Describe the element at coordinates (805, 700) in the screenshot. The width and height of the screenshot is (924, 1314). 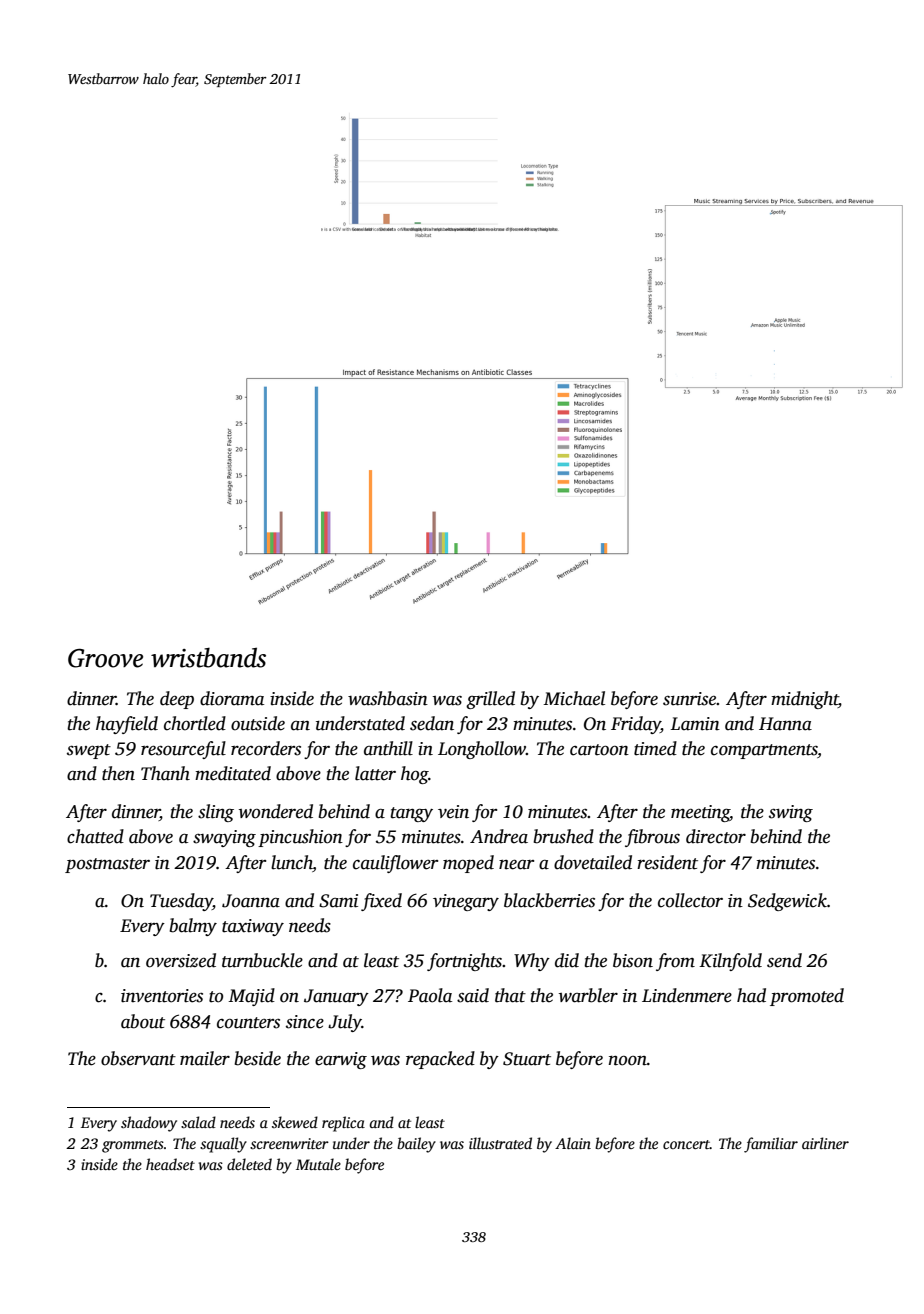
I see `midnight` at that location.
